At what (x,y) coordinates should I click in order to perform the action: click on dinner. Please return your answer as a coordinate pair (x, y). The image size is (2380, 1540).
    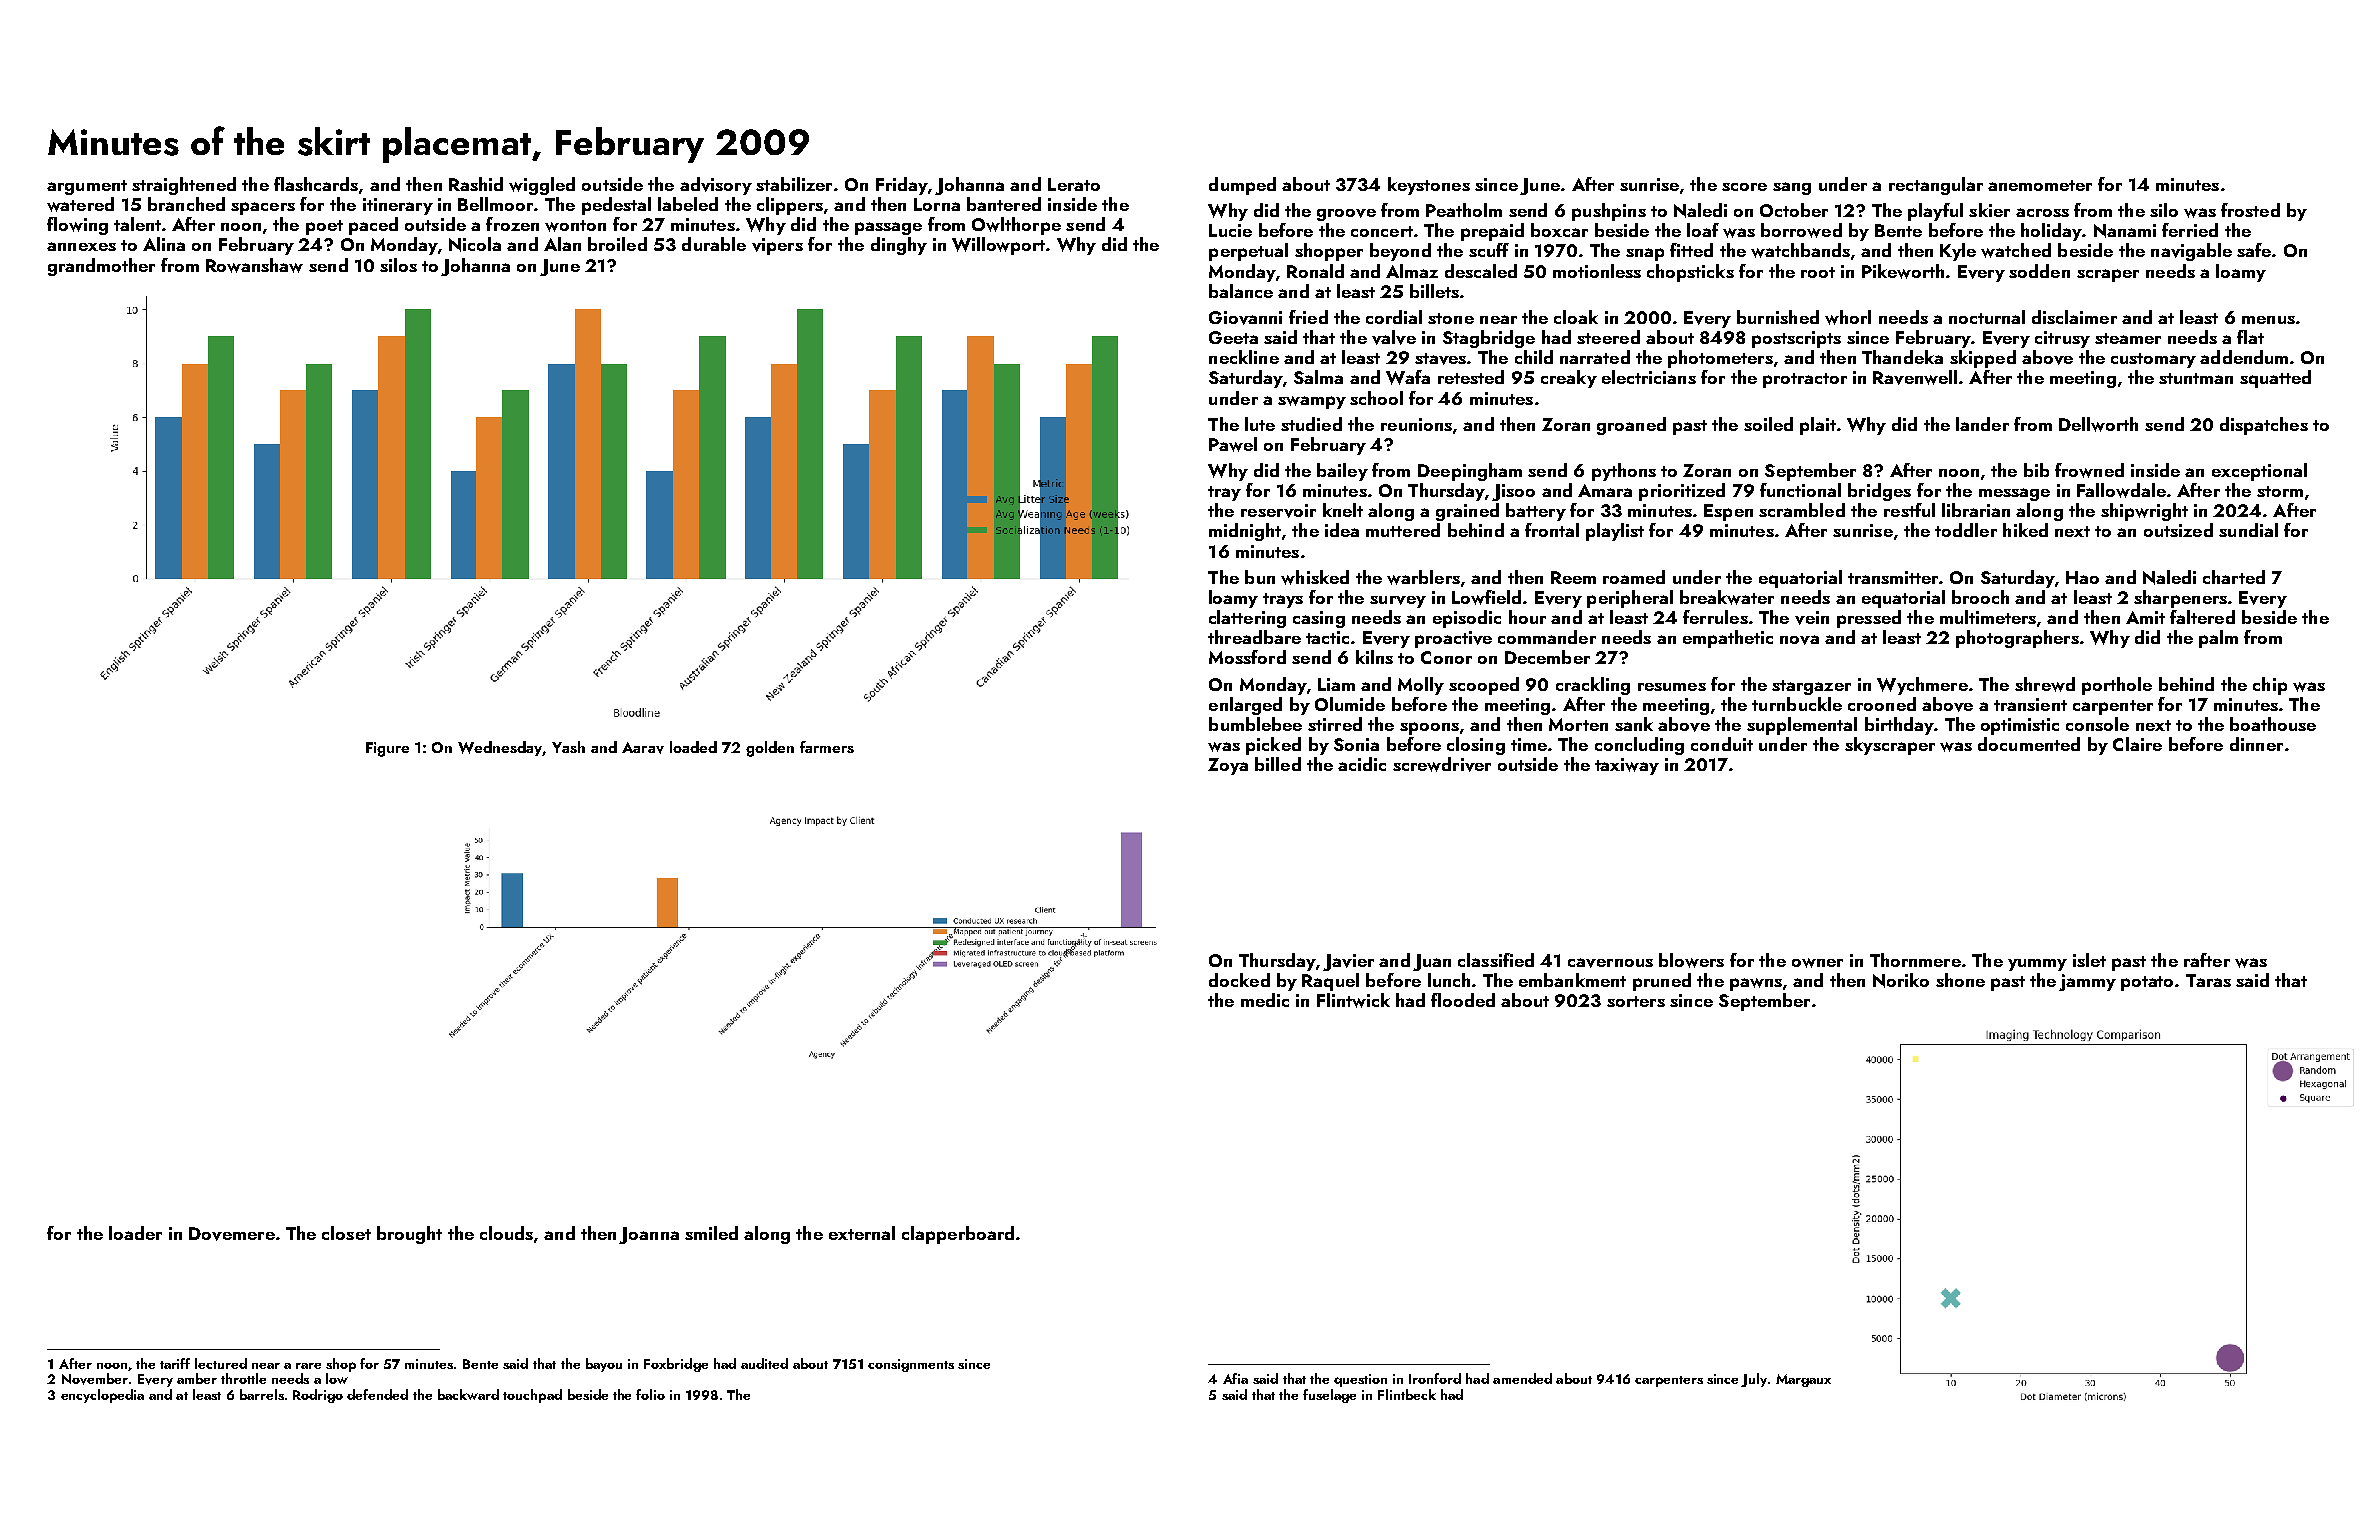
    Looking at the image, I should click on (2256, 744).
